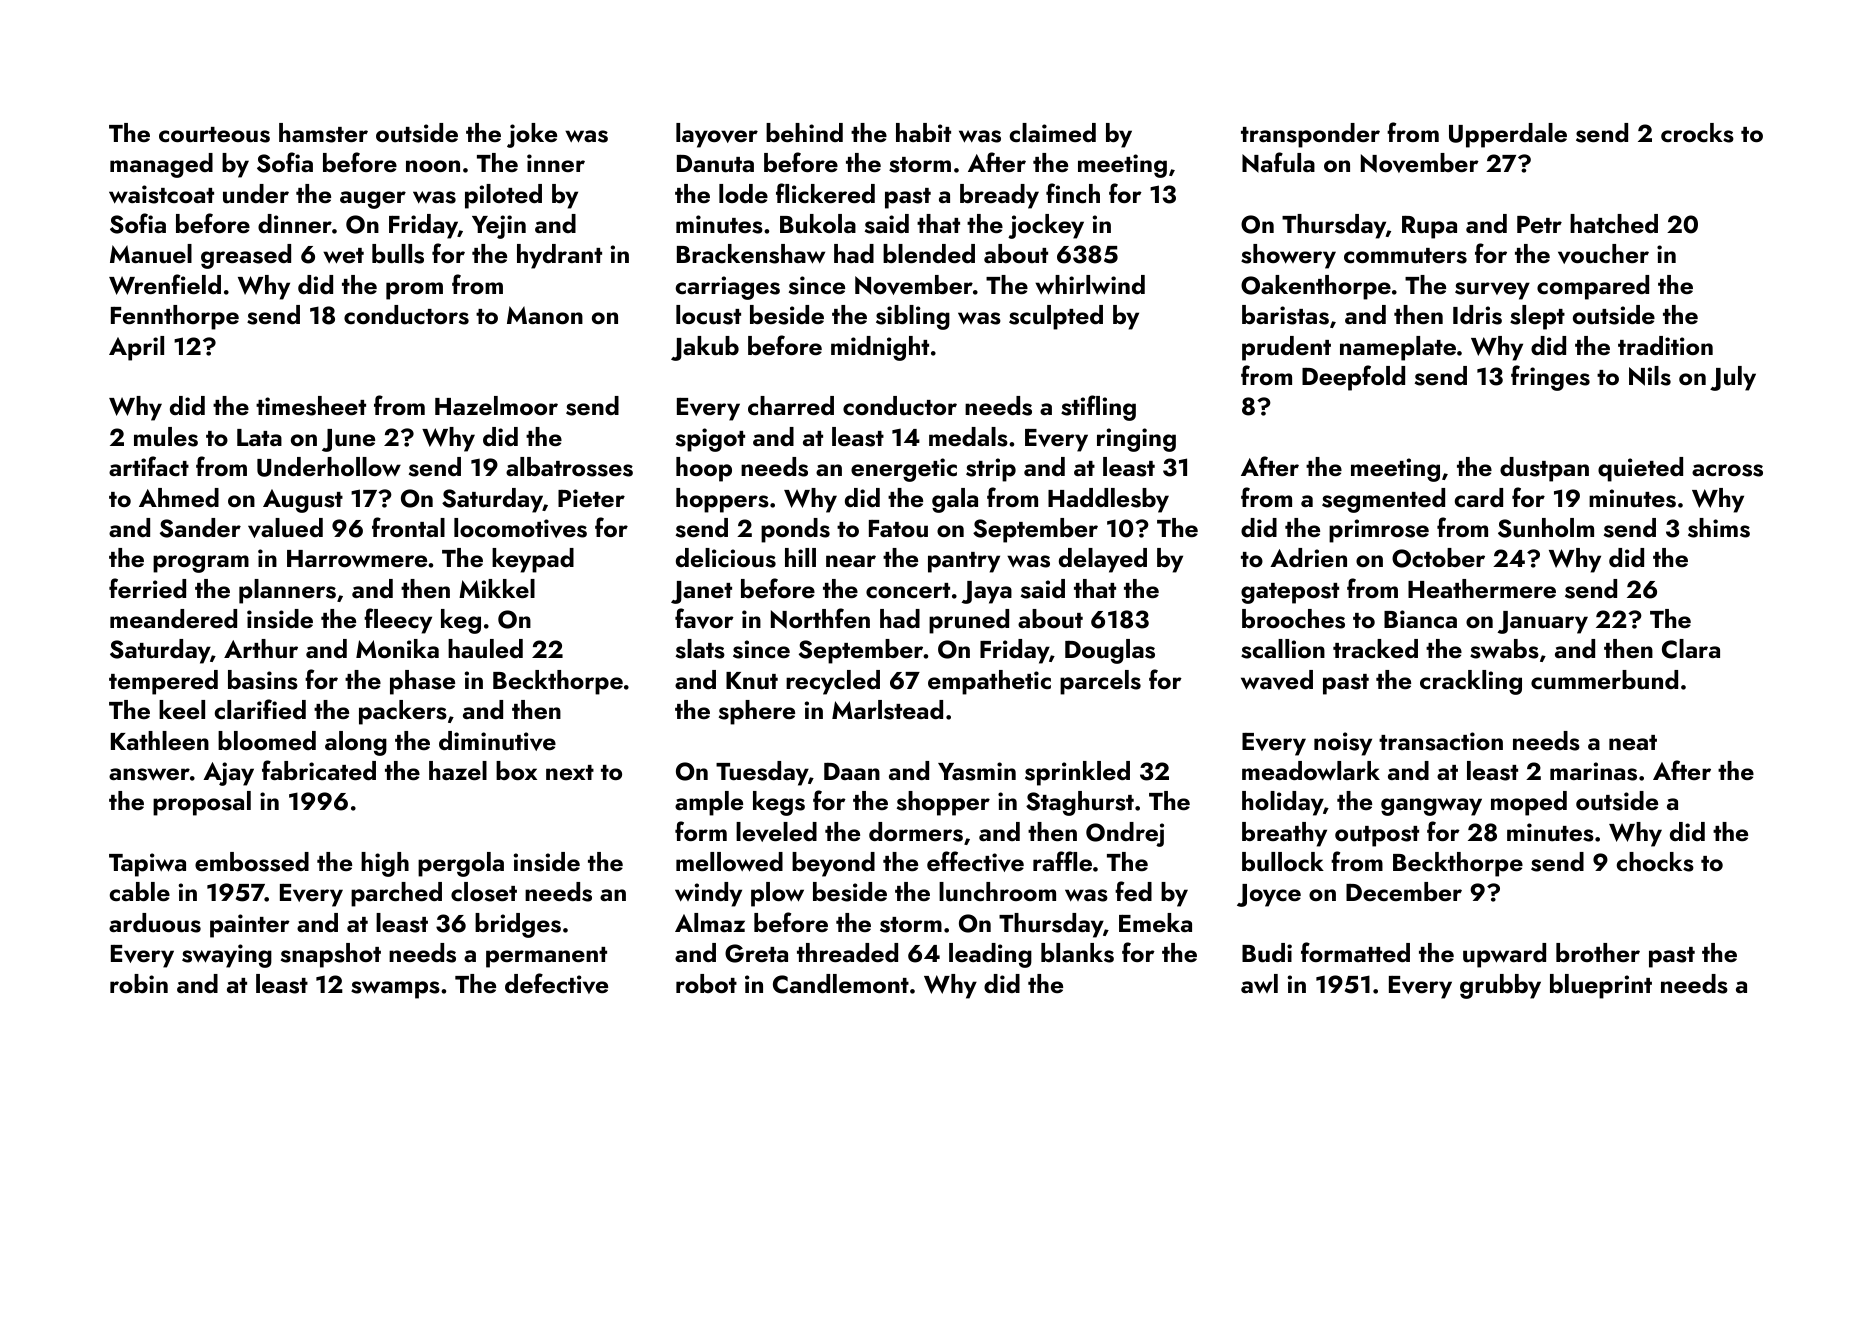 The image size is (1875, 1326). I want to click on Staghurst, so click(1080, 803).
